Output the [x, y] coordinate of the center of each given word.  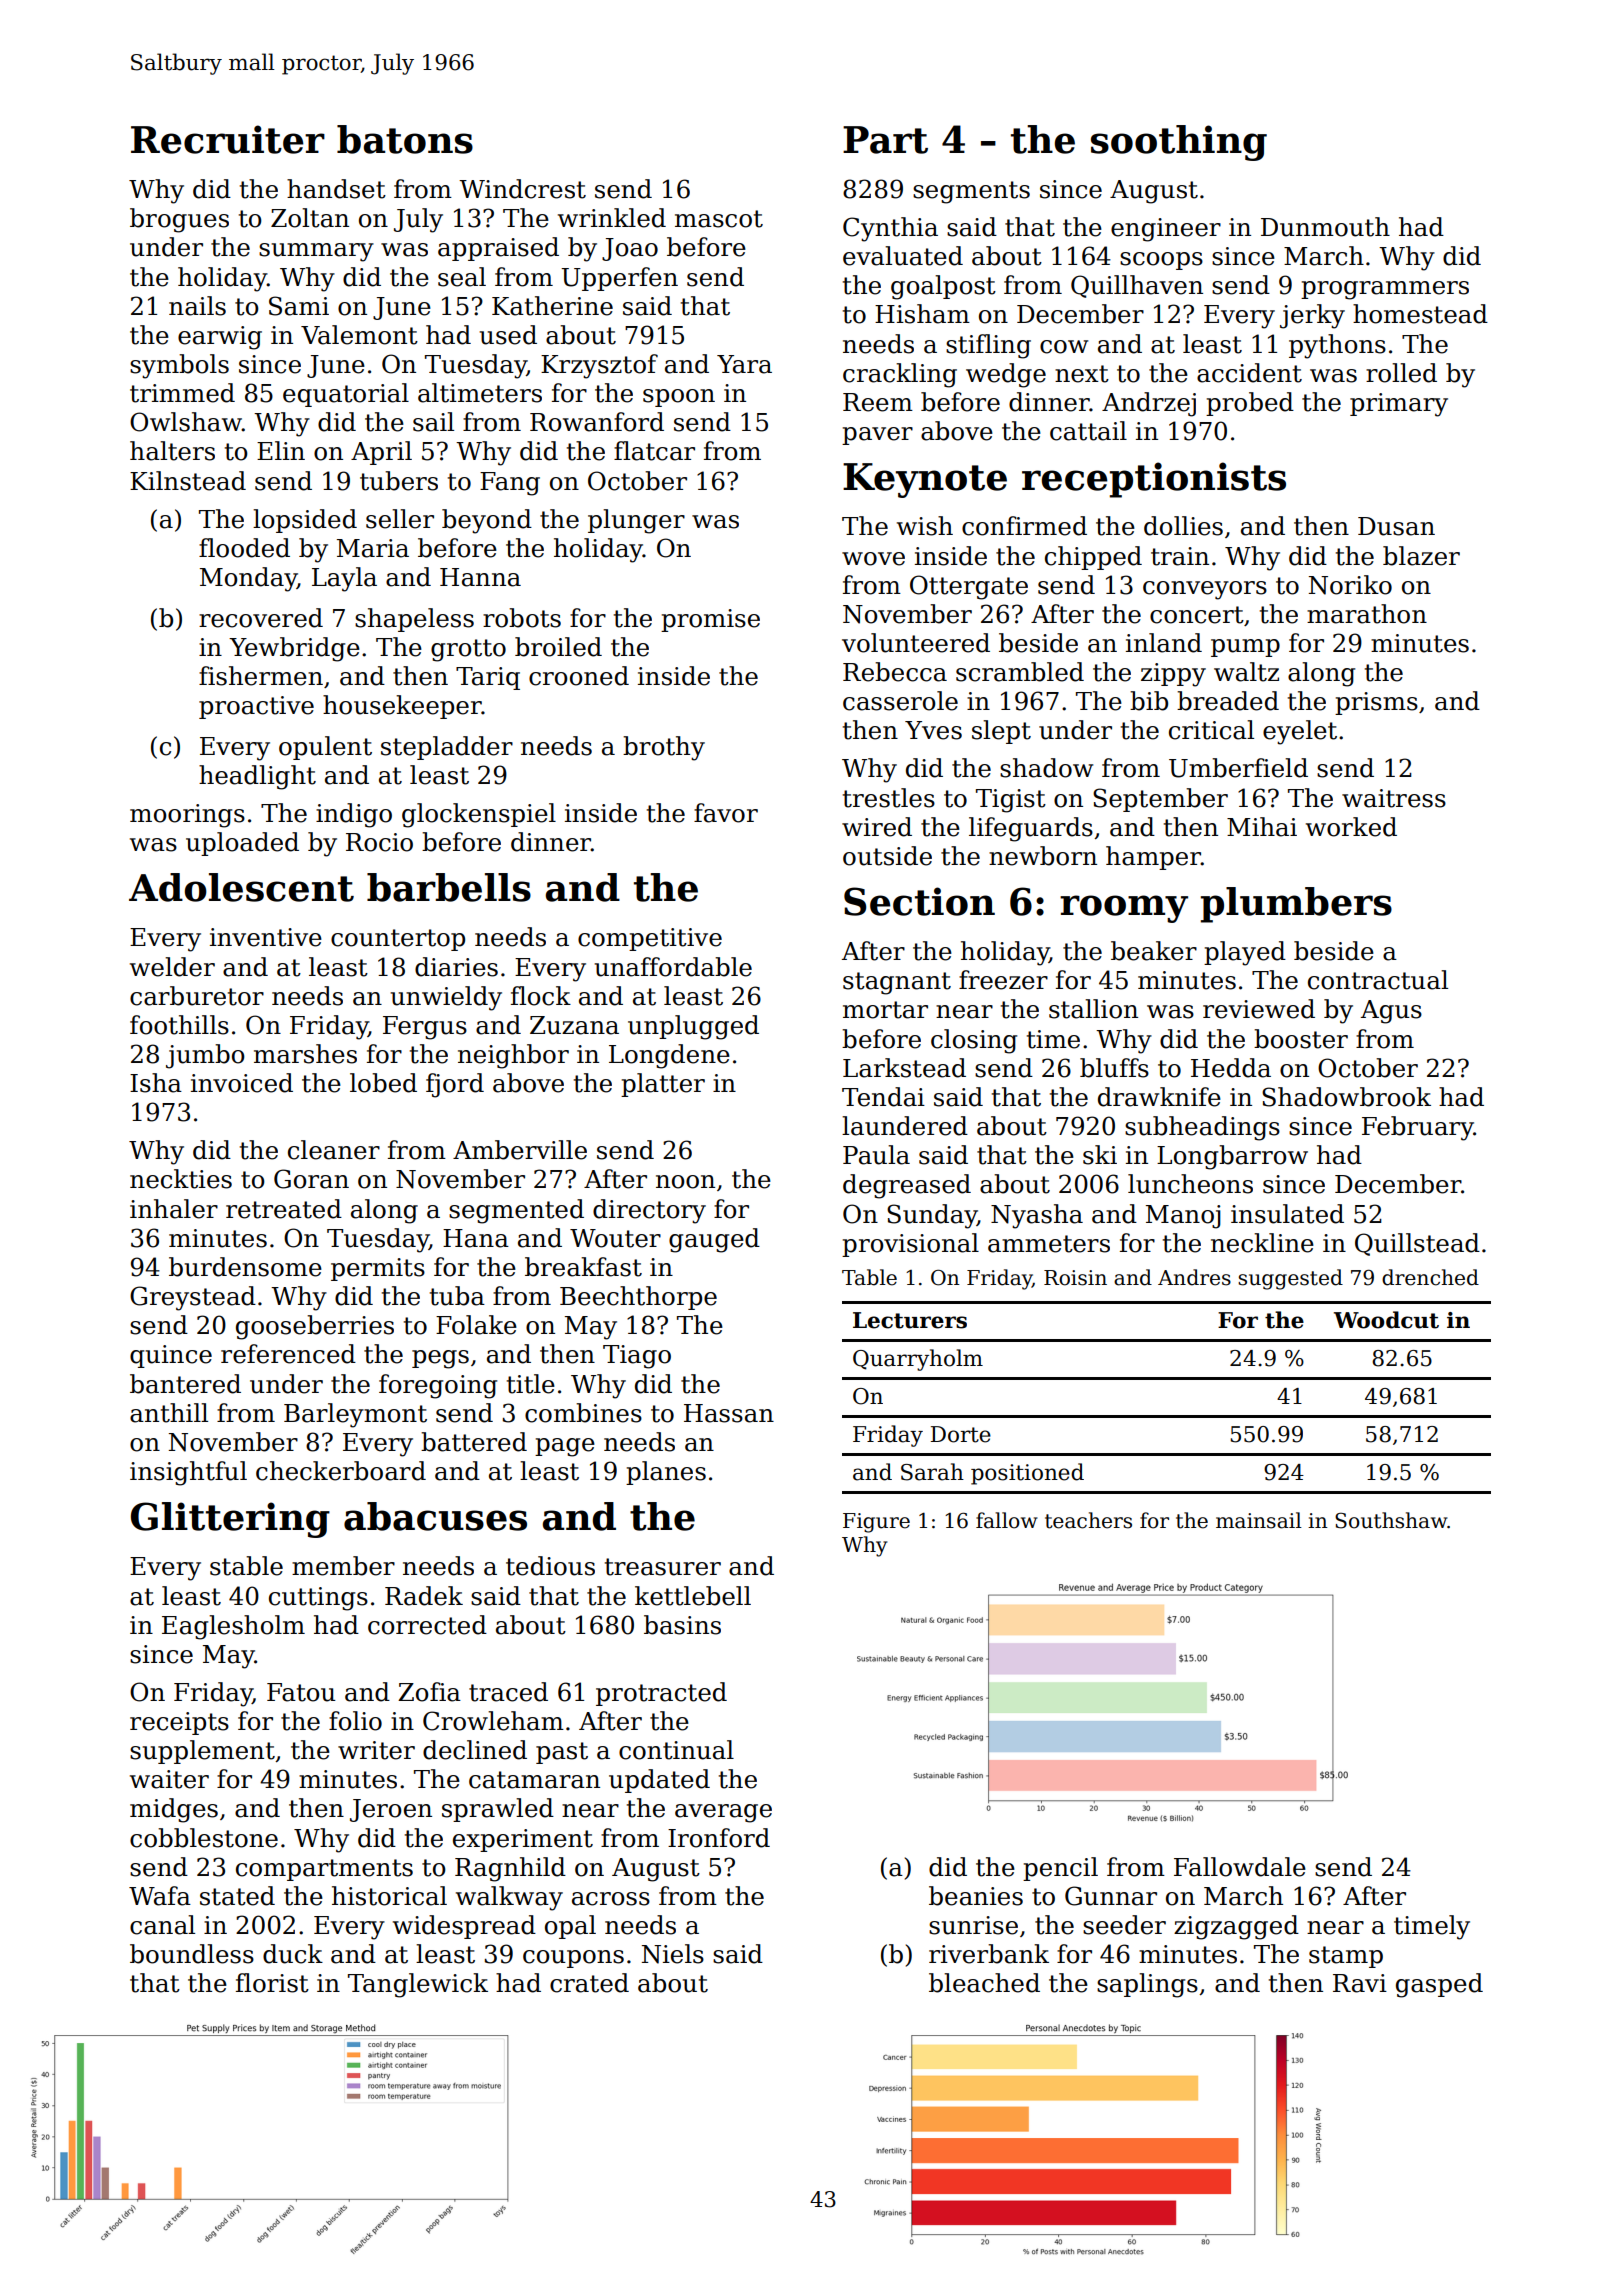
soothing [1179, 143]
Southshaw [1391, 1520]
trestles [889, 798]
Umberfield [1238, 768]
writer [376, 1750]
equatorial [346, 395]
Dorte [961, 1434]
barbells [449, 887]
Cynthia [890, 229]
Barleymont [355, 1415]
